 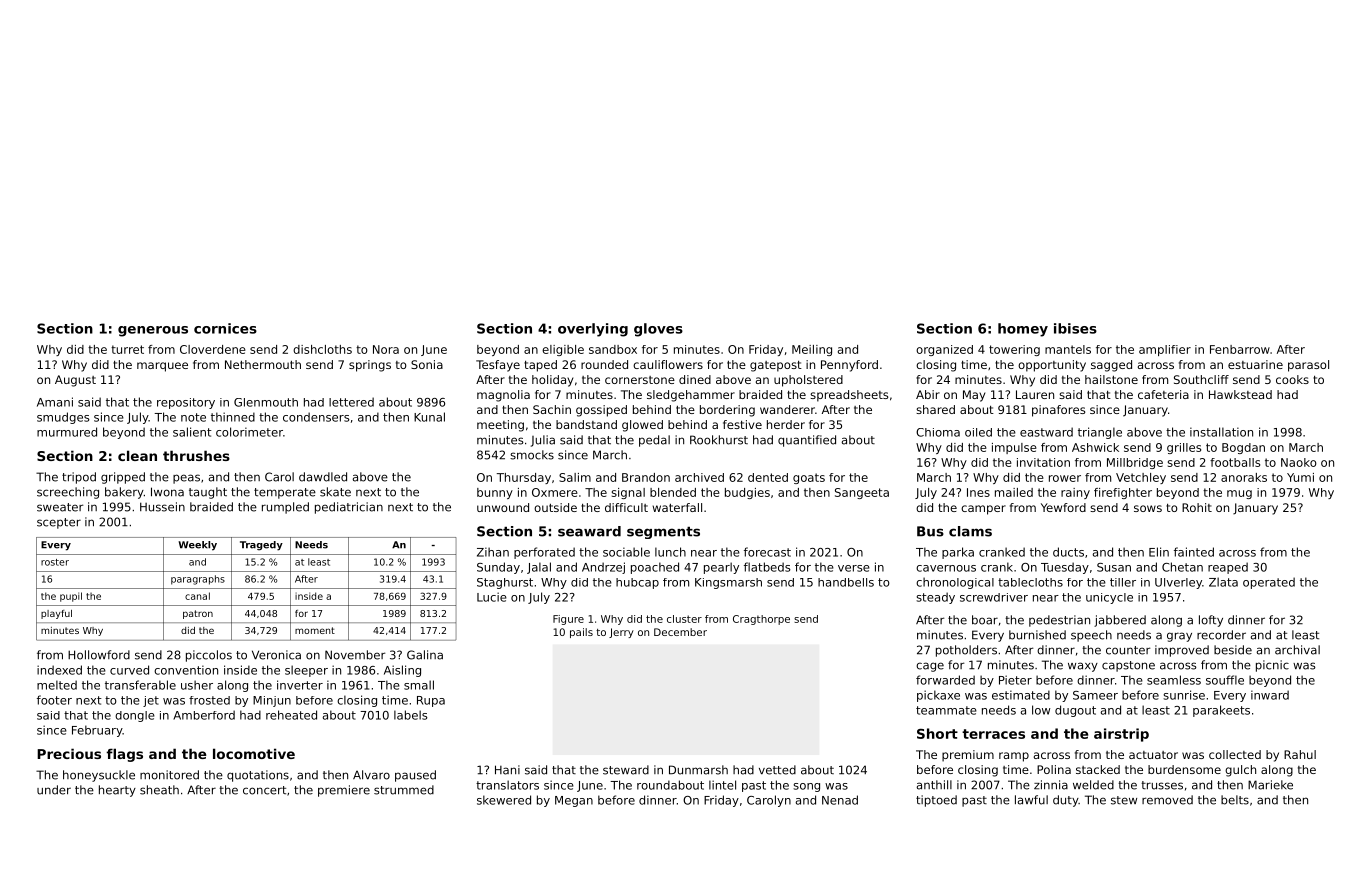 I want to click on cornices, so click(x=225, y=328).
